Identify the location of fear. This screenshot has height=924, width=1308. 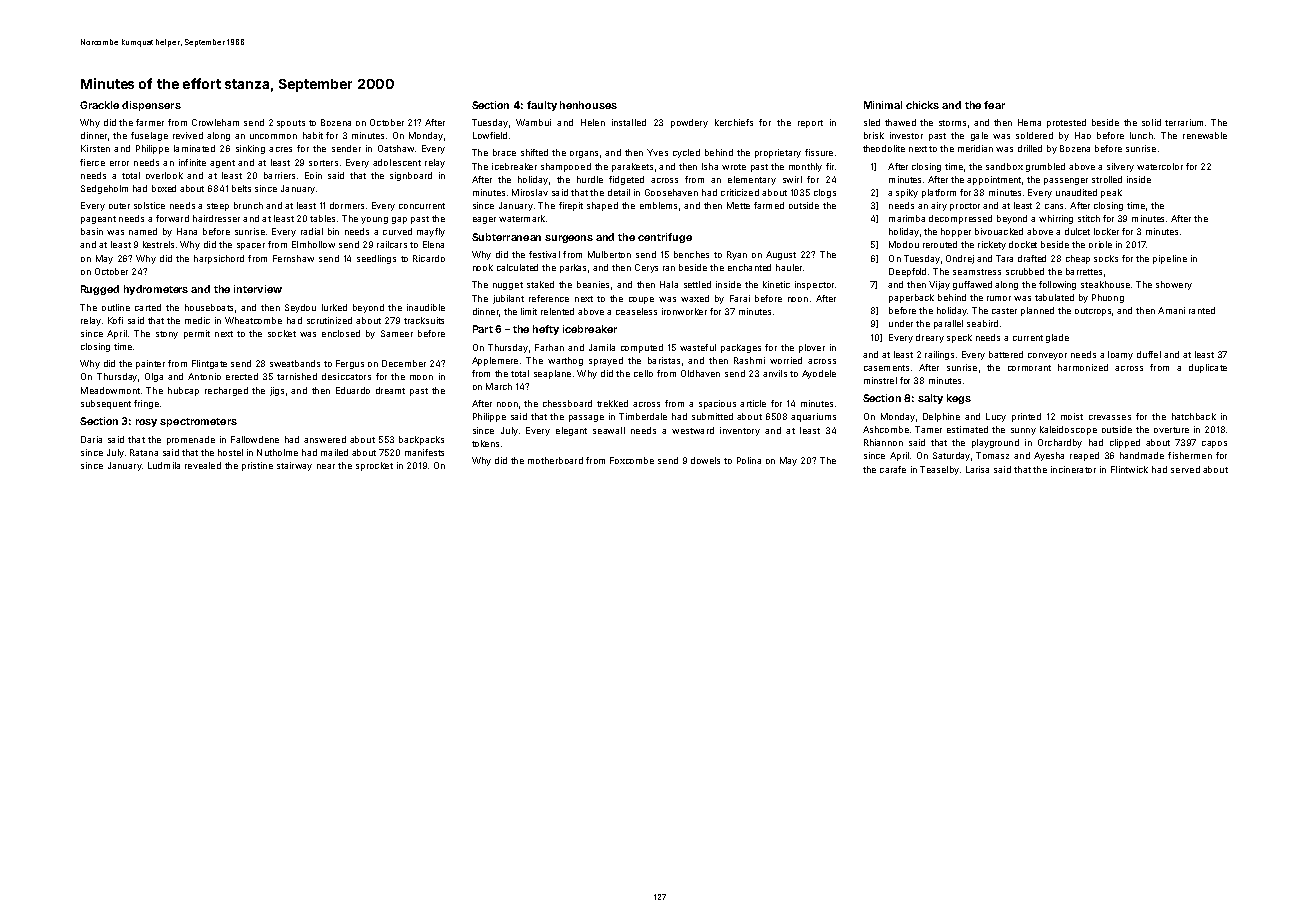
(994, 105).
